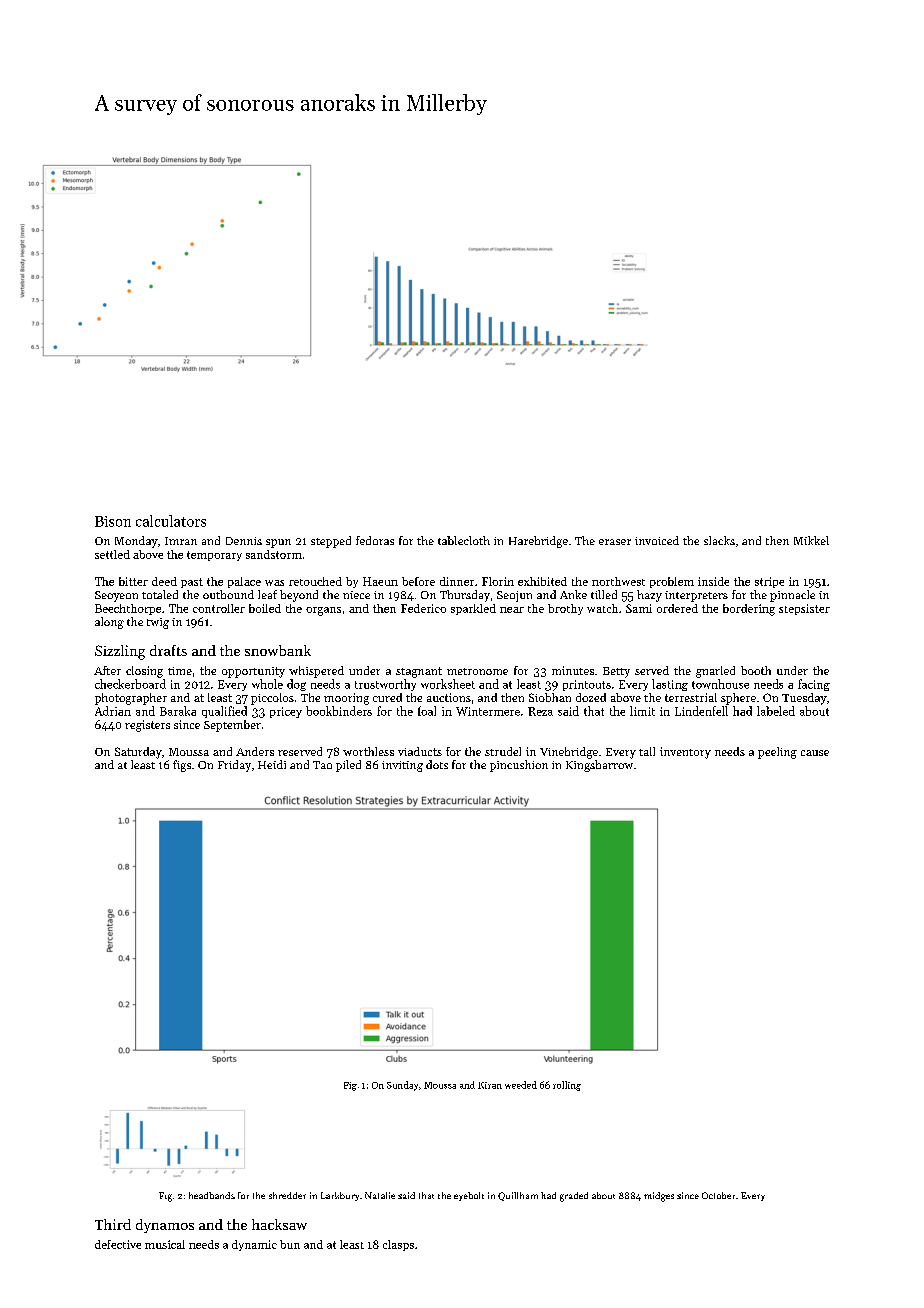 The width and height of the screenshot is (924, 1308). What do you see at coordinates (715, 672) in the screenshot?
I see `gnarled` at bounding box center [715, 672].
